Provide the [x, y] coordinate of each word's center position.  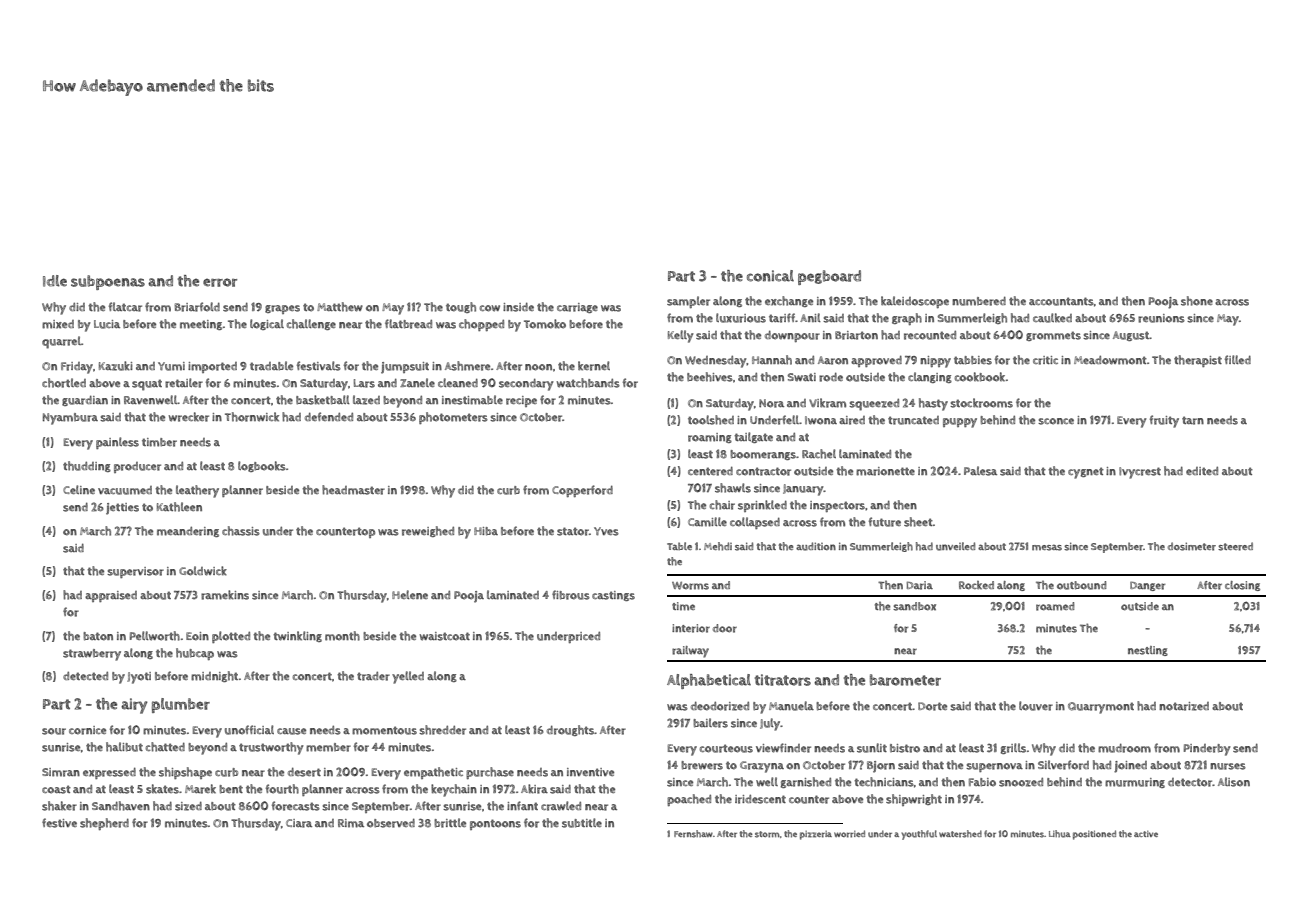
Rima [351, 823]
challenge [311, 324]
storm [767, 834]
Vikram [827, 403]
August [1131, 336]
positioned [1094, 835]
